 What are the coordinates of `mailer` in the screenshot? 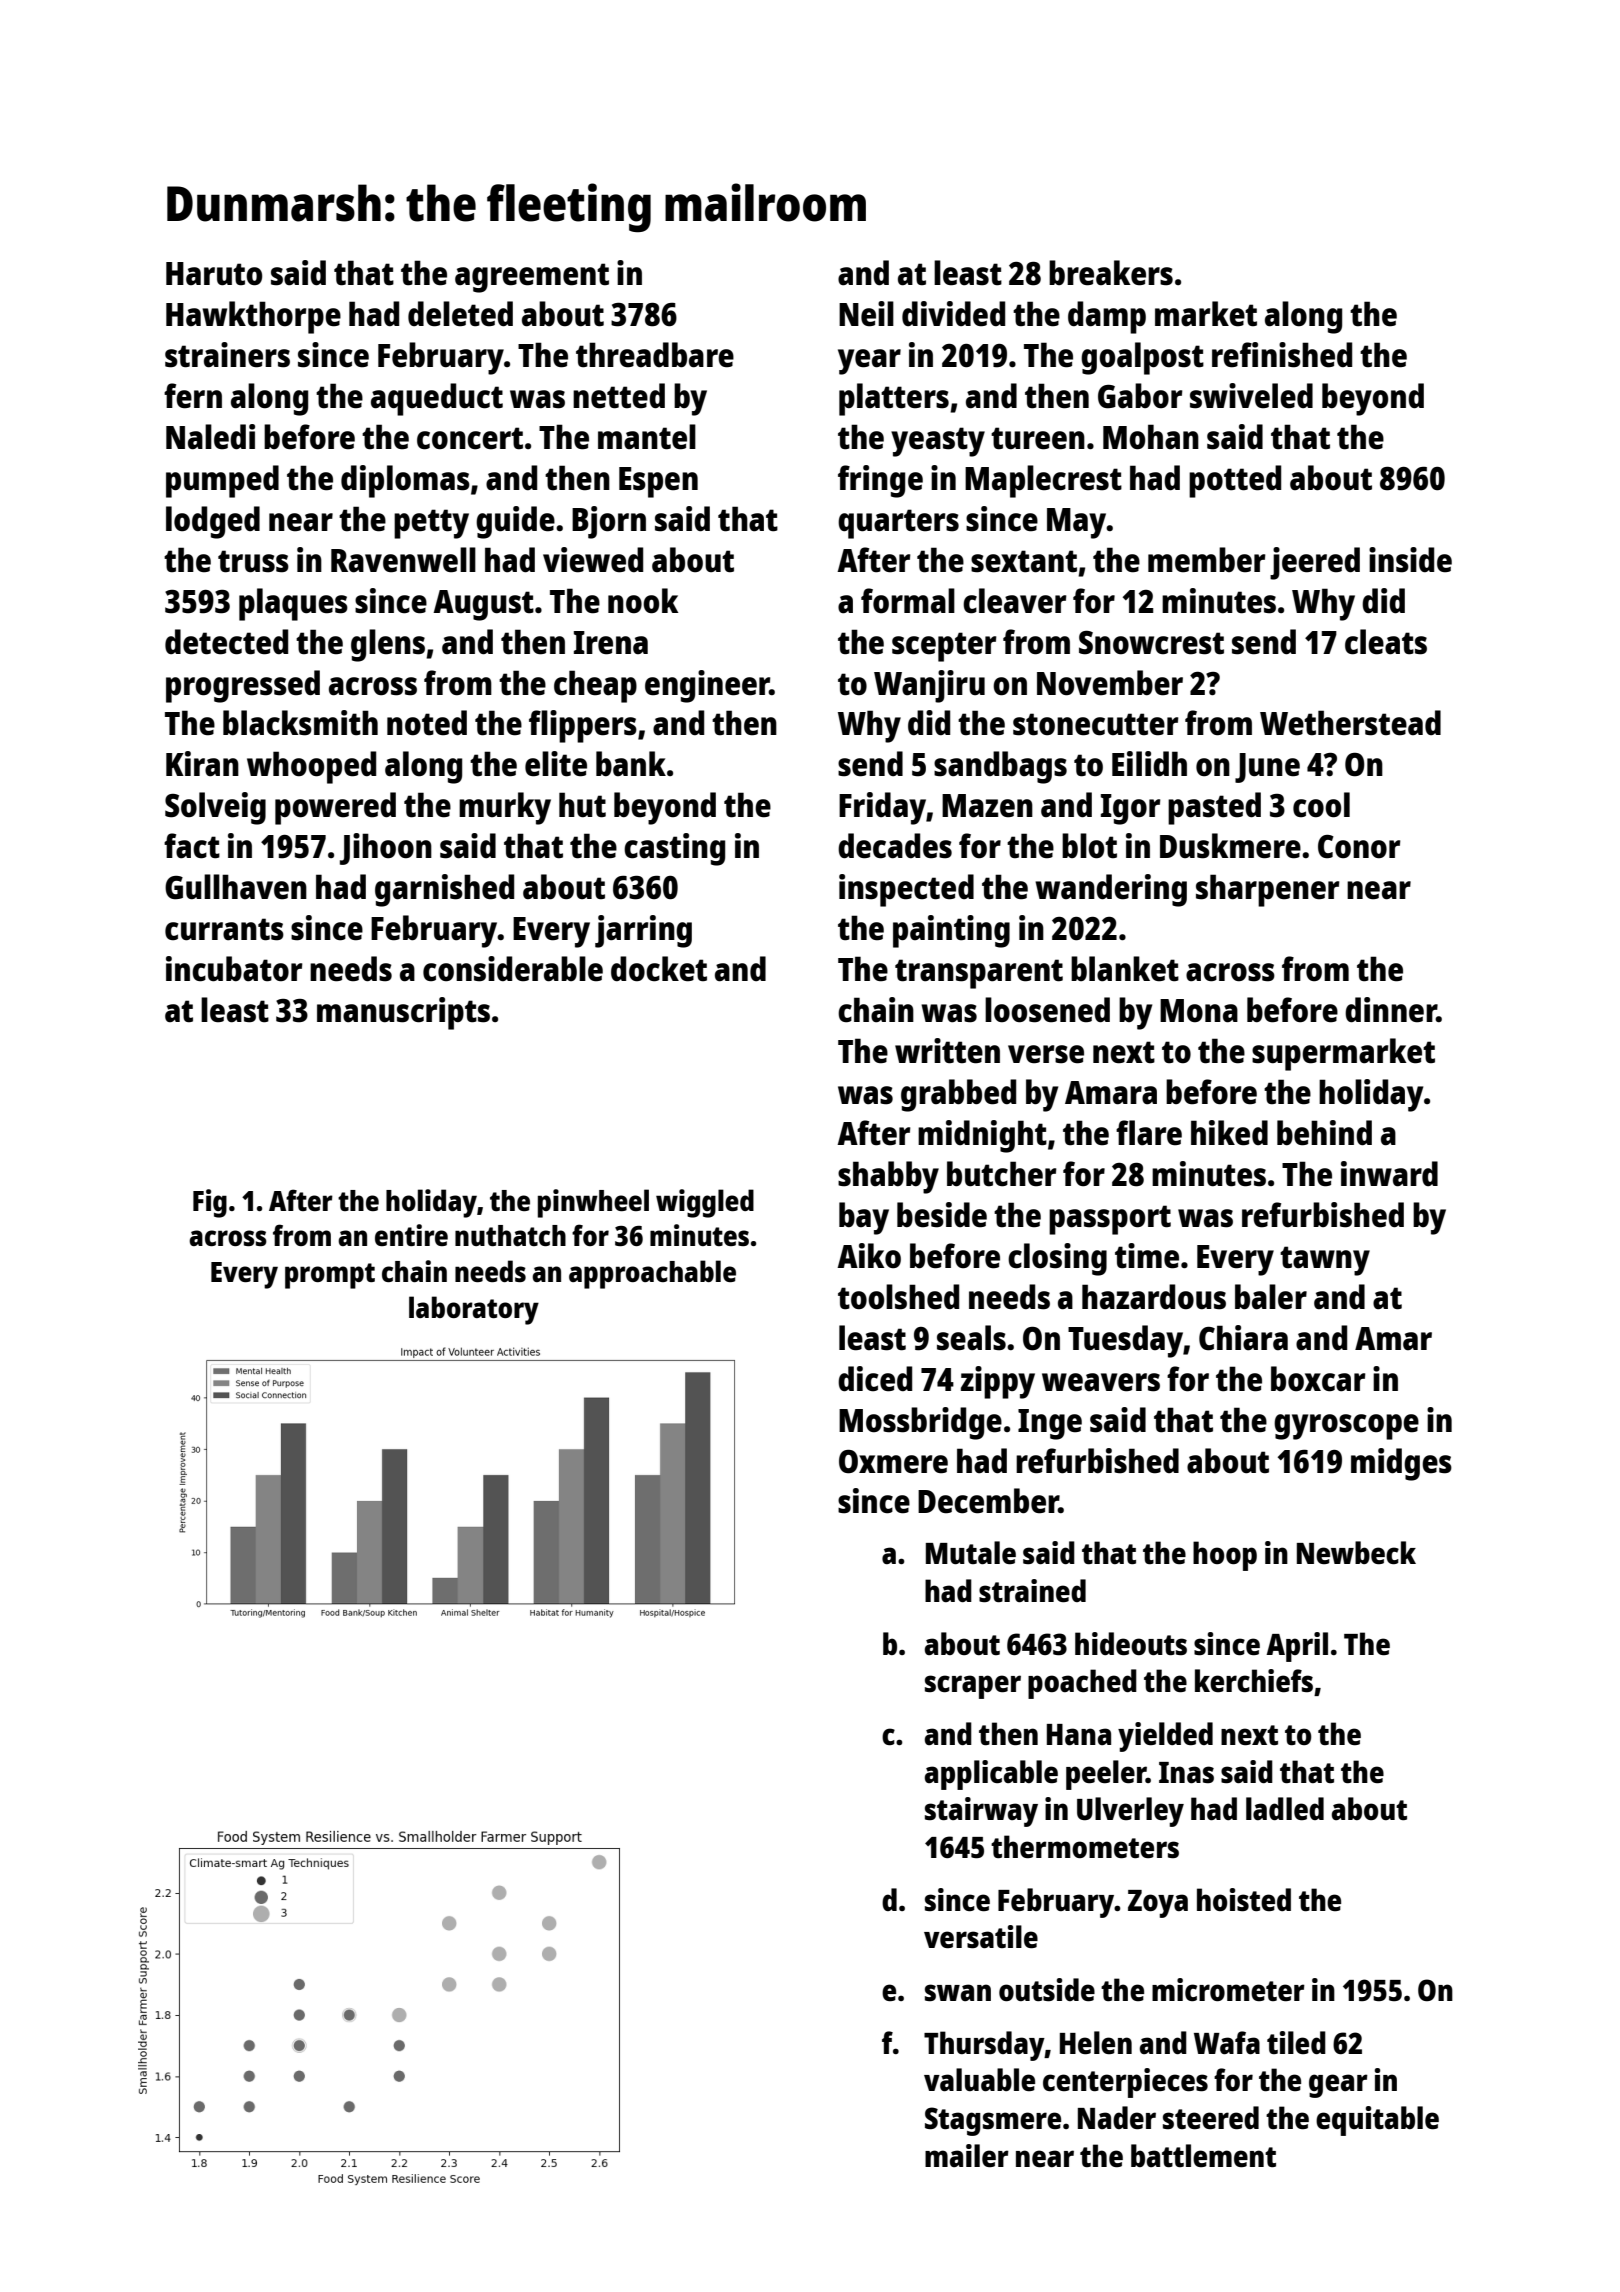 It's located at (967, 2155).
